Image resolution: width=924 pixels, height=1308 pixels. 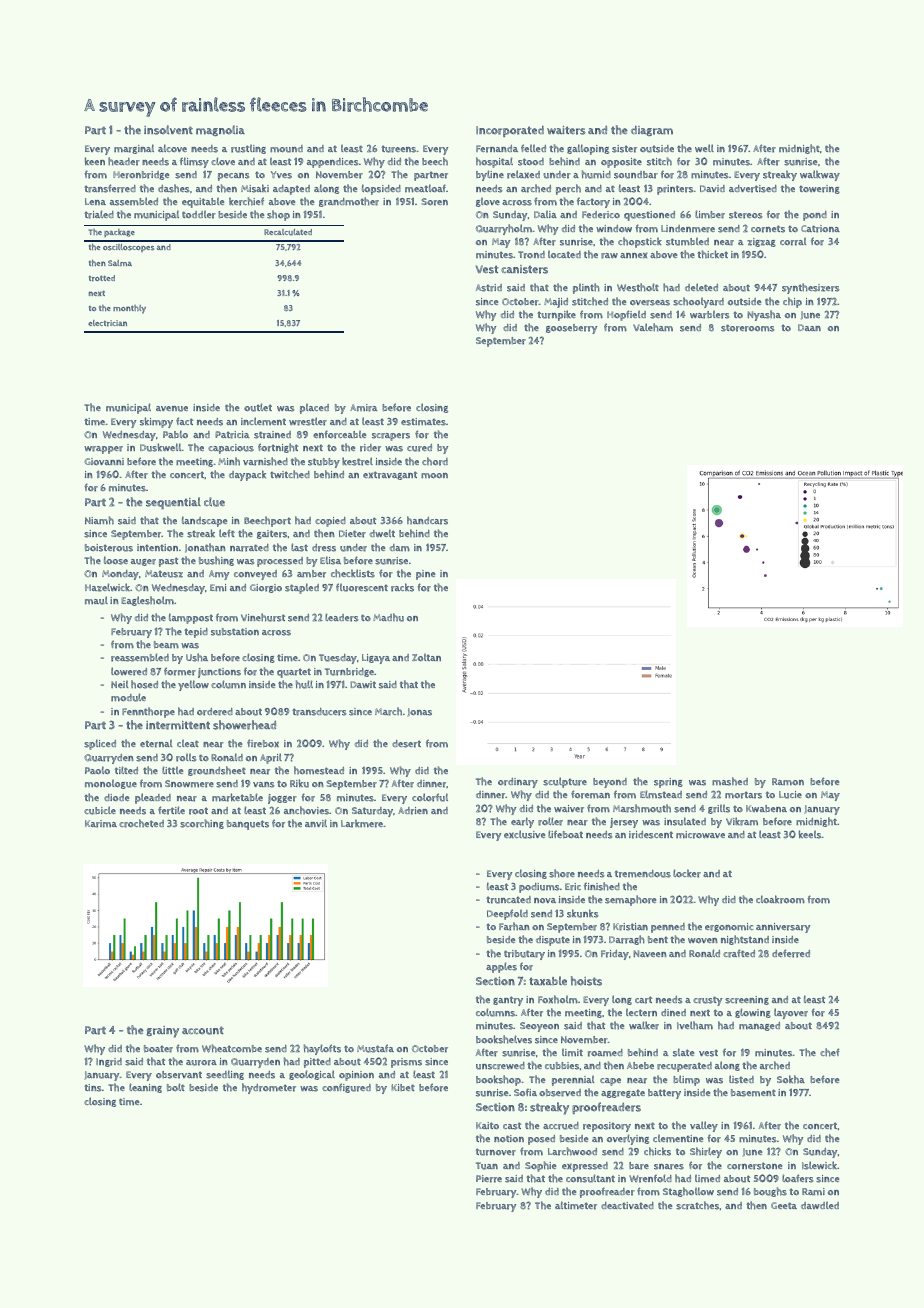 What do you see at coordinates (398, 149) in the document?
I see `tureens` at bounding box center [398, 149].
